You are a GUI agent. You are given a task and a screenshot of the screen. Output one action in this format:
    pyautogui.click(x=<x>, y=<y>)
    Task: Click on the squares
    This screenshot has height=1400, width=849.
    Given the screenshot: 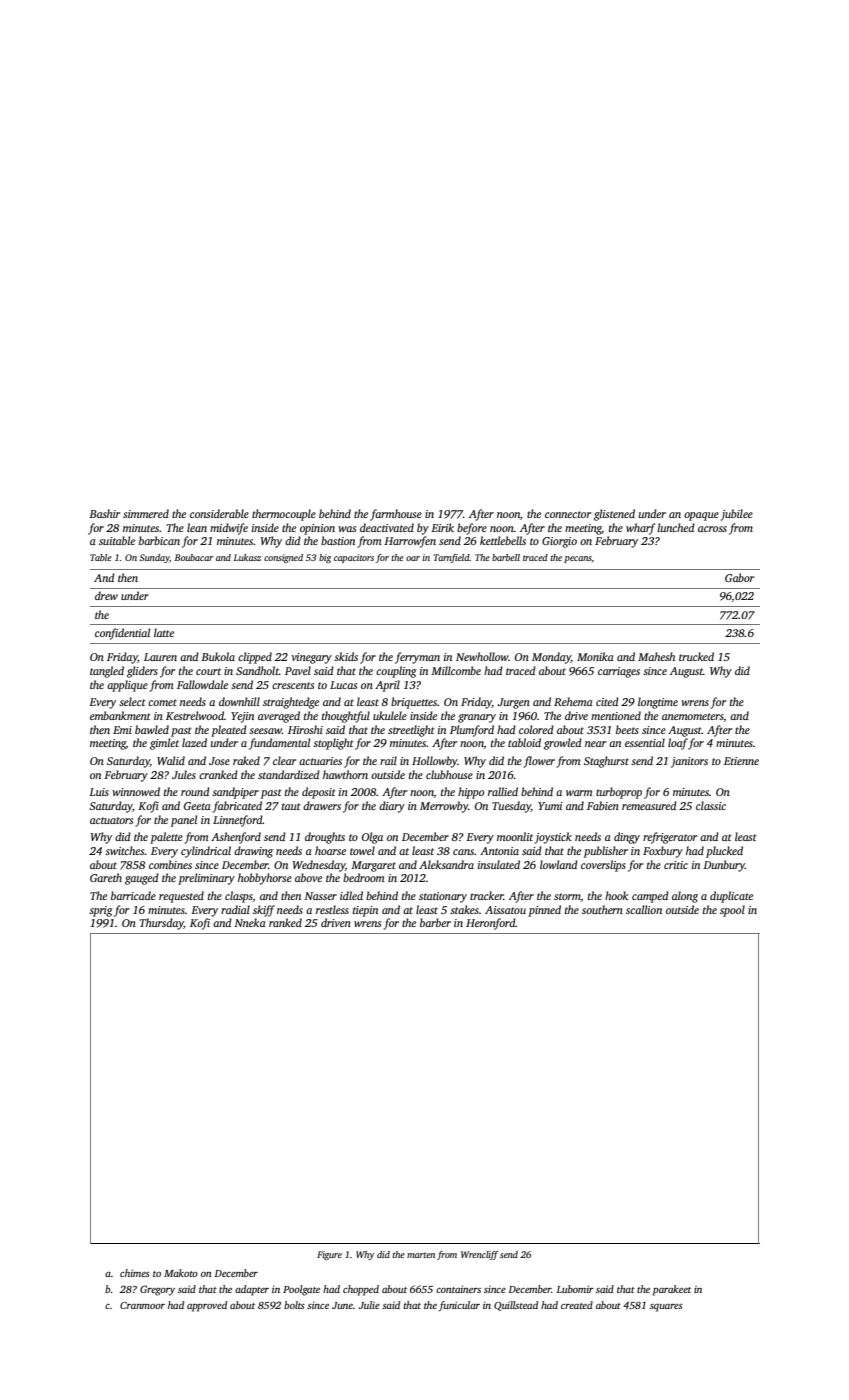 What is the action you would take?
    pyautogui.click(x=666, y=1308)
